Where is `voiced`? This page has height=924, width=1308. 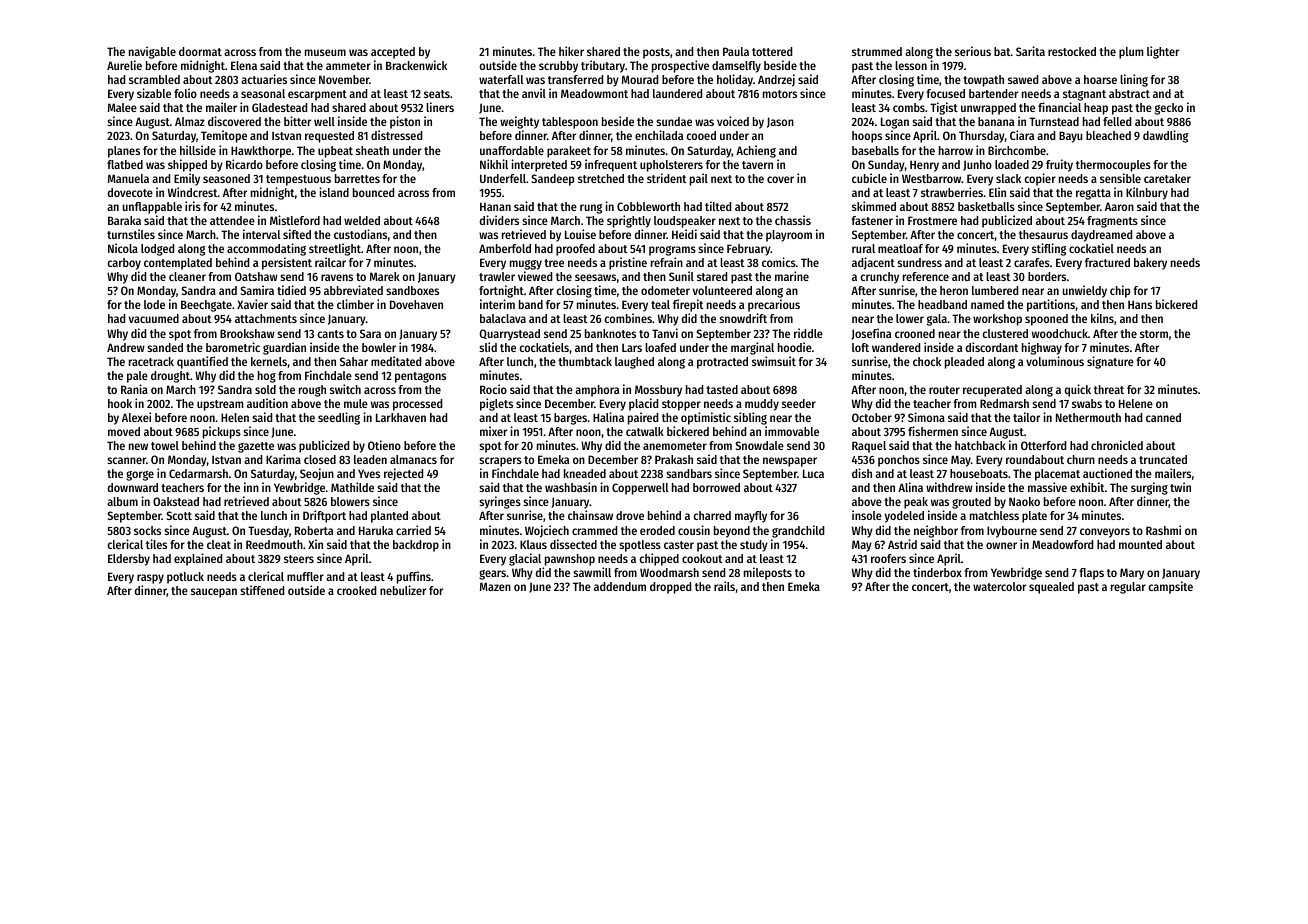 voiced is located at coordinates (733, 121).
